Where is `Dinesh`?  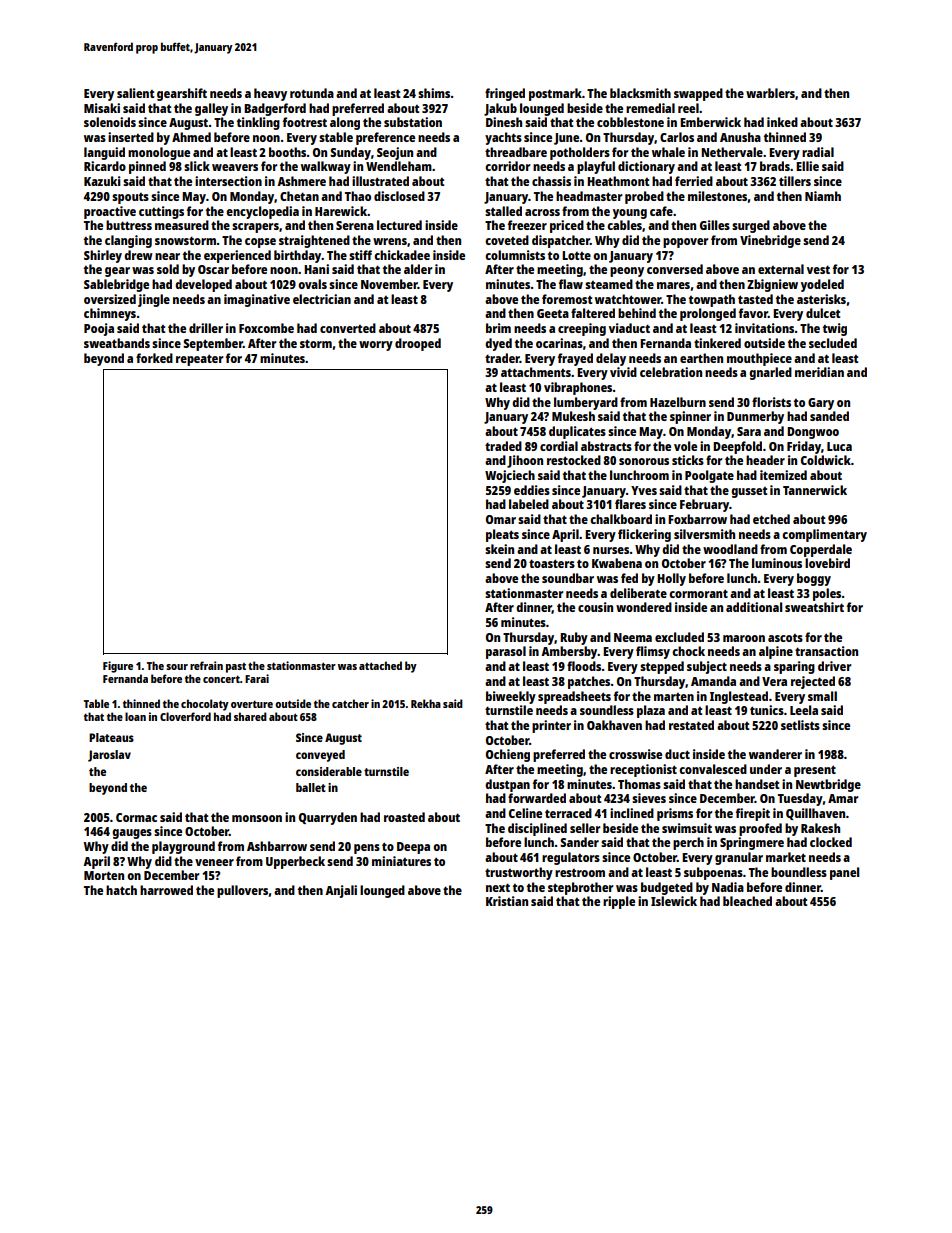 Dinesh is located at coordinates (504, 122).
